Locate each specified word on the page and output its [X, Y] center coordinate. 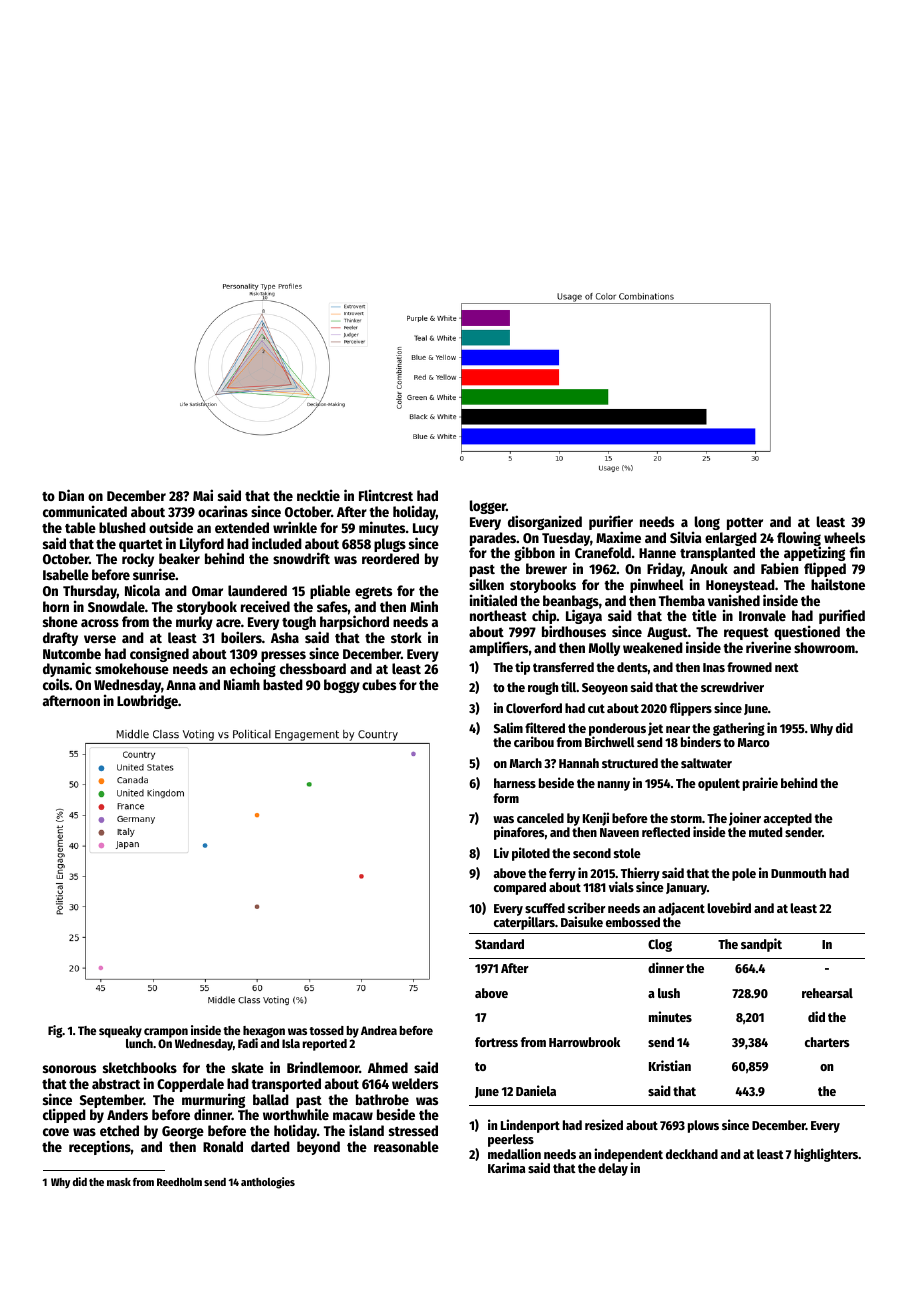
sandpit [761, 945]
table [80, 527]
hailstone [838, 584]
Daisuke [582, 921]
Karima [506, 1167]
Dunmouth [798, 873]
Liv [501, 852]
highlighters [826, 1155]
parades [493, 539]
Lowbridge [147, 701]
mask [119, 1182]
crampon [166, 1033]
